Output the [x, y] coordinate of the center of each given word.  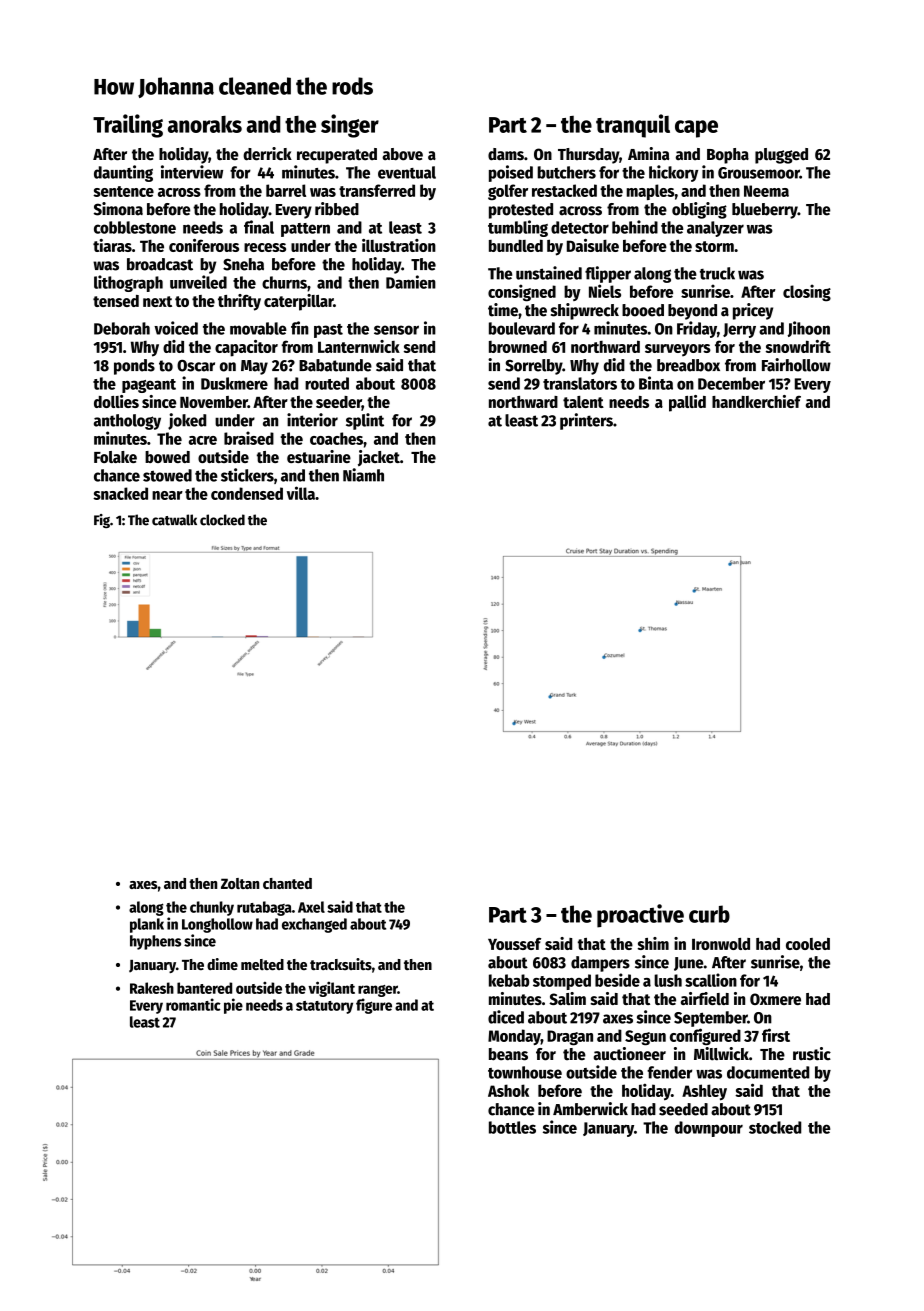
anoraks [205, 124]
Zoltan [240, 883]
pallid [687, 403]
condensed [247, 493]
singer [350, 126]
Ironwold [721, 944]
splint [365, 421]
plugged [781, 156]
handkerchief [756, 401]
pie [233, 1006]
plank [147, 925]
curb [709, 914]
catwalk [174, 520]
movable [258, 328]
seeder [339, 403]
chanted [287, 883]
